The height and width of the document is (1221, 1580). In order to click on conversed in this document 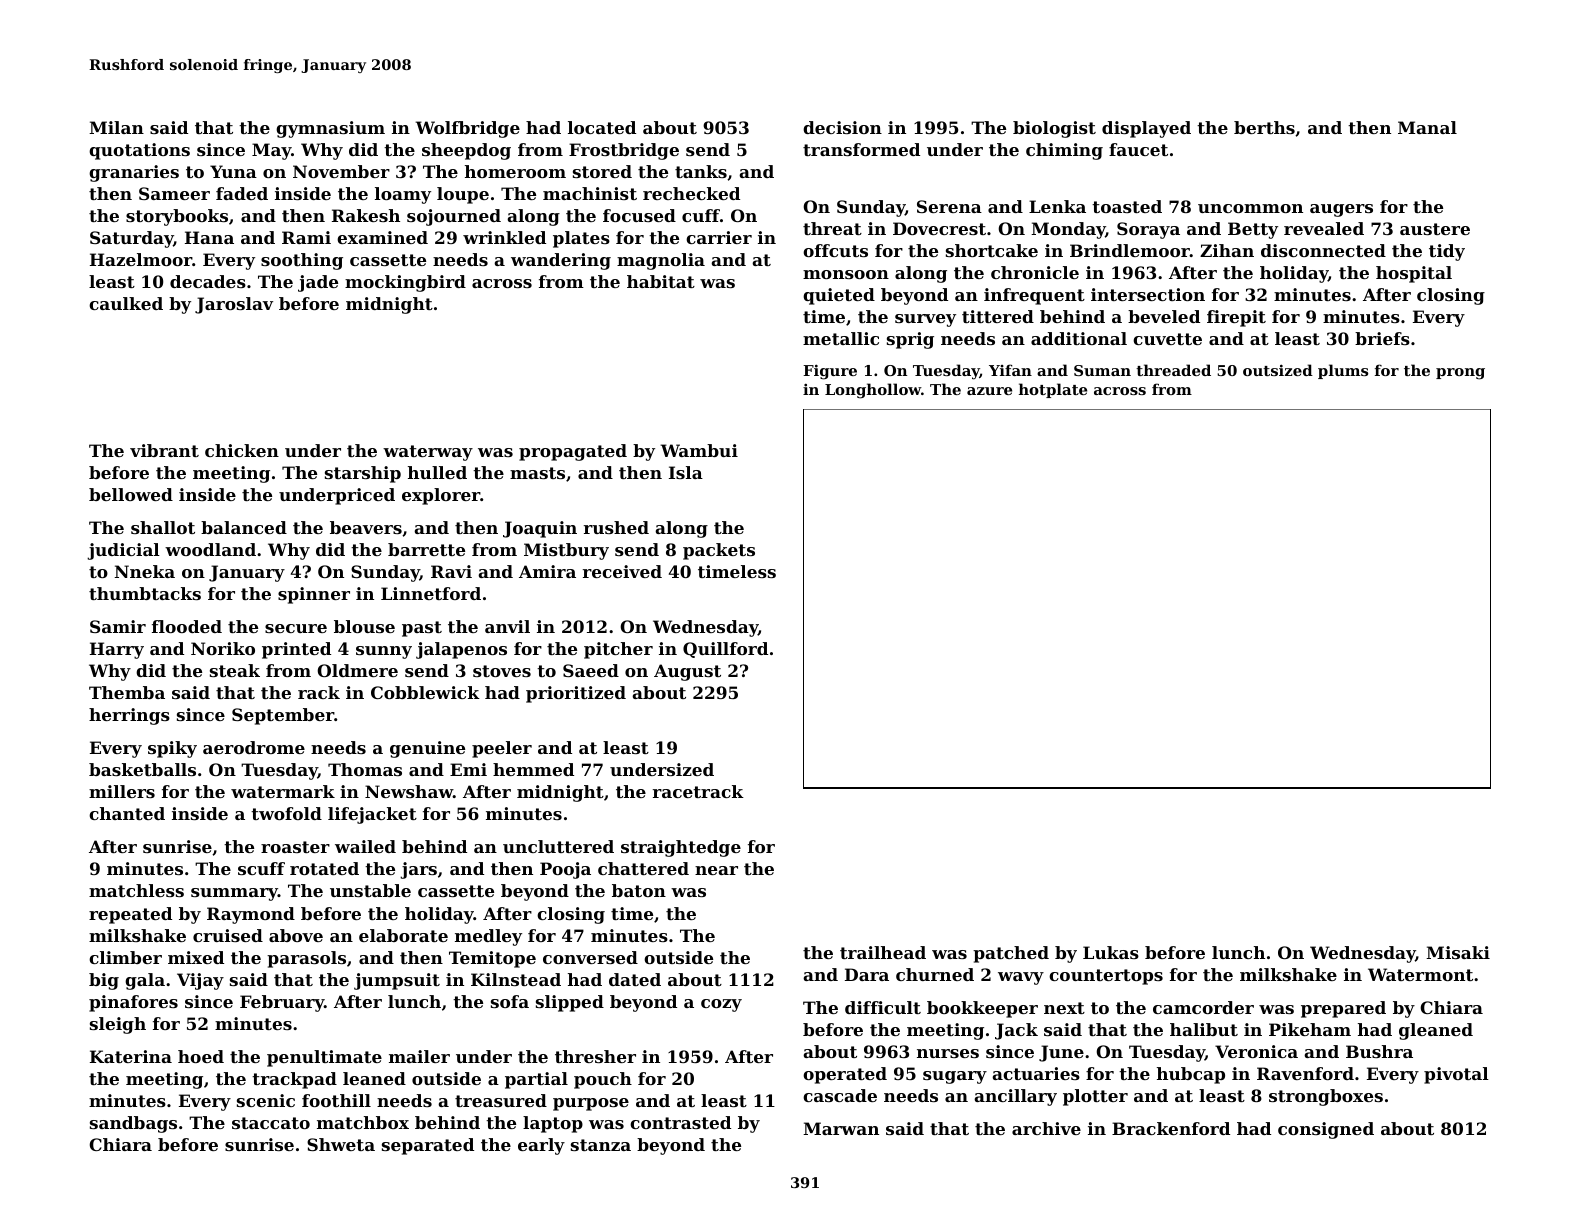, I will do `click(590, 957)`.
